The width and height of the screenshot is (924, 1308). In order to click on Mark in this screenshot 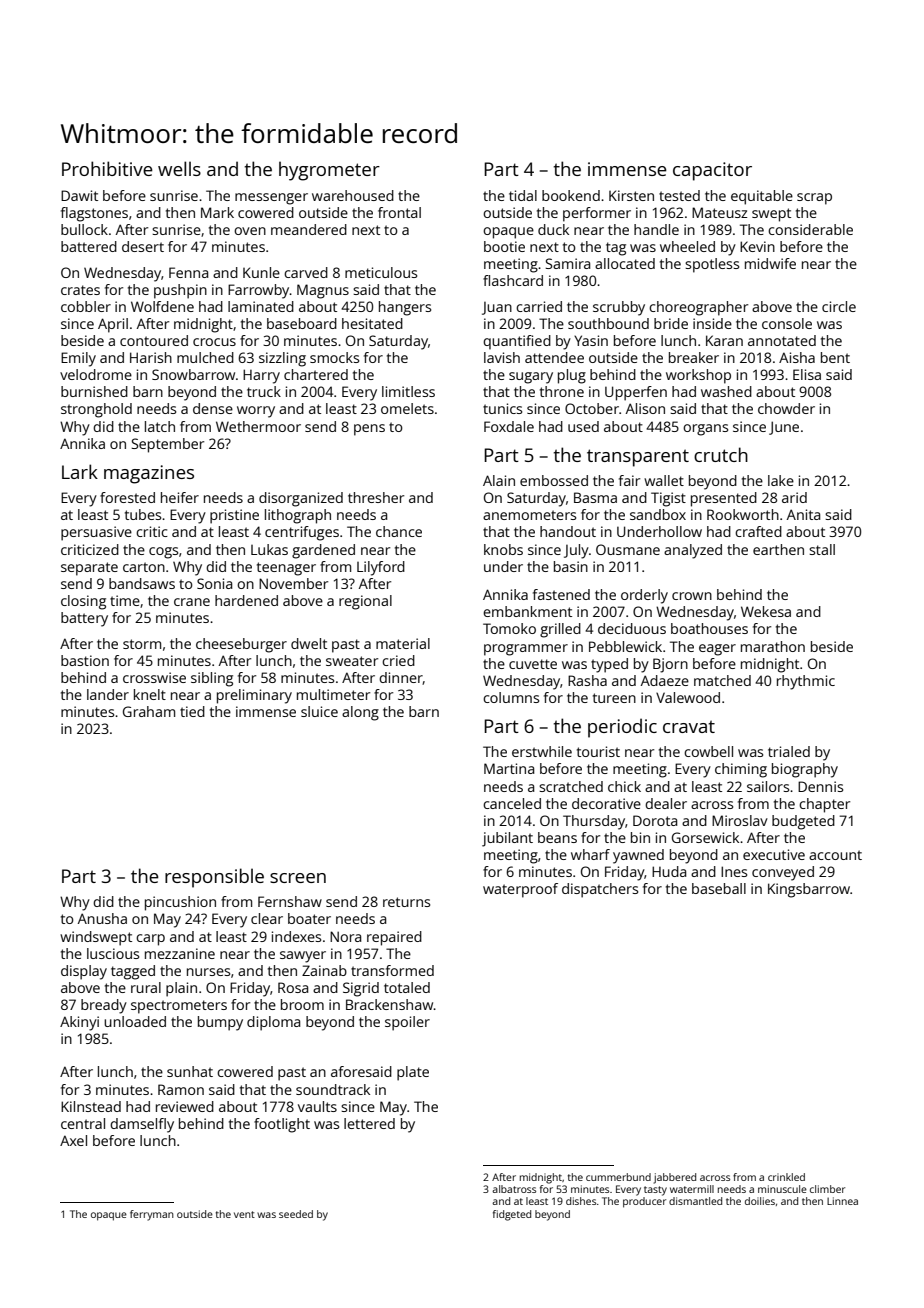, I will do `click(217, 212)`.
